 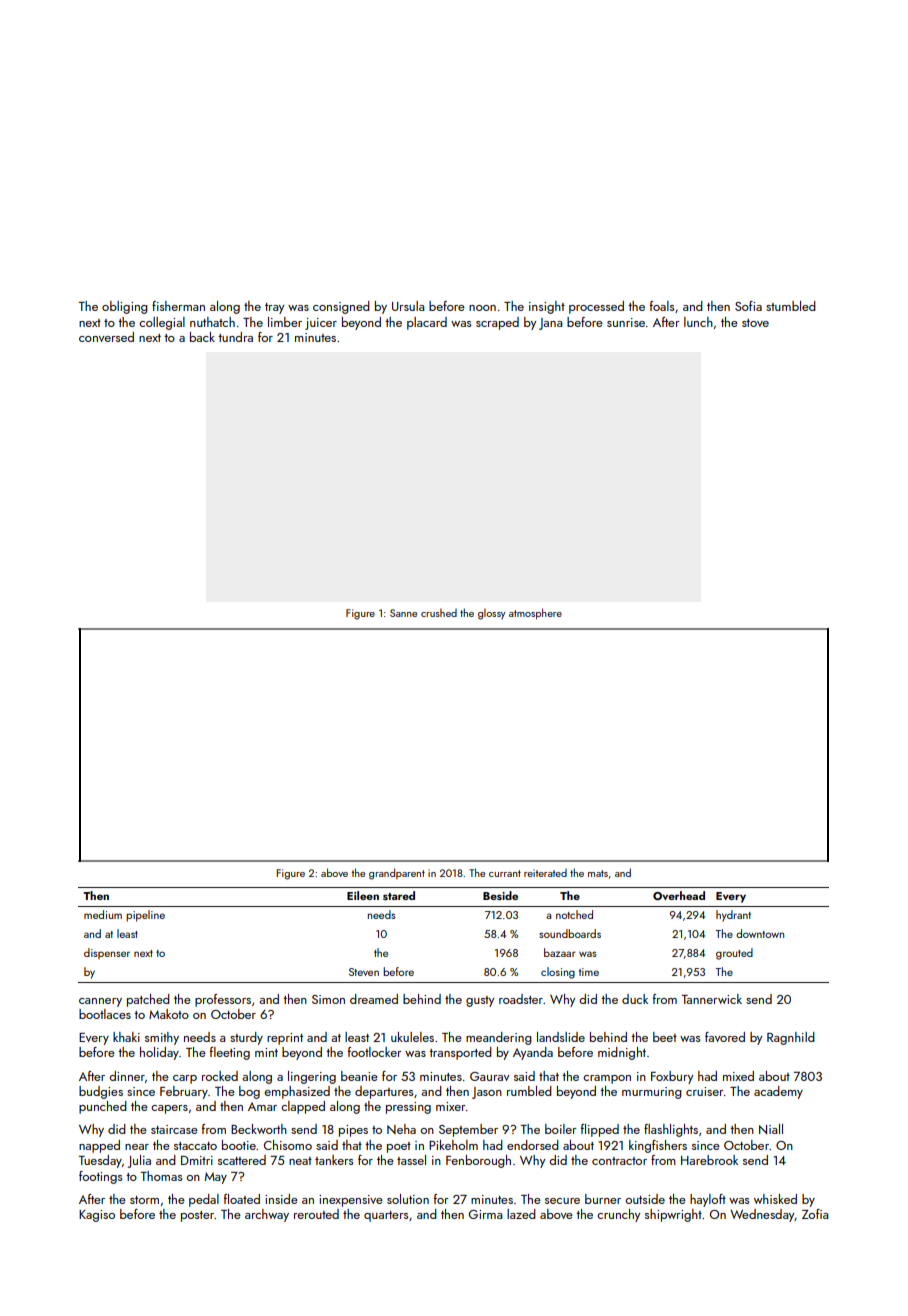 What do you see at coordinates (403, 613) in the screenshot?
I see `Sanne` at bounding box center [403, 613].
